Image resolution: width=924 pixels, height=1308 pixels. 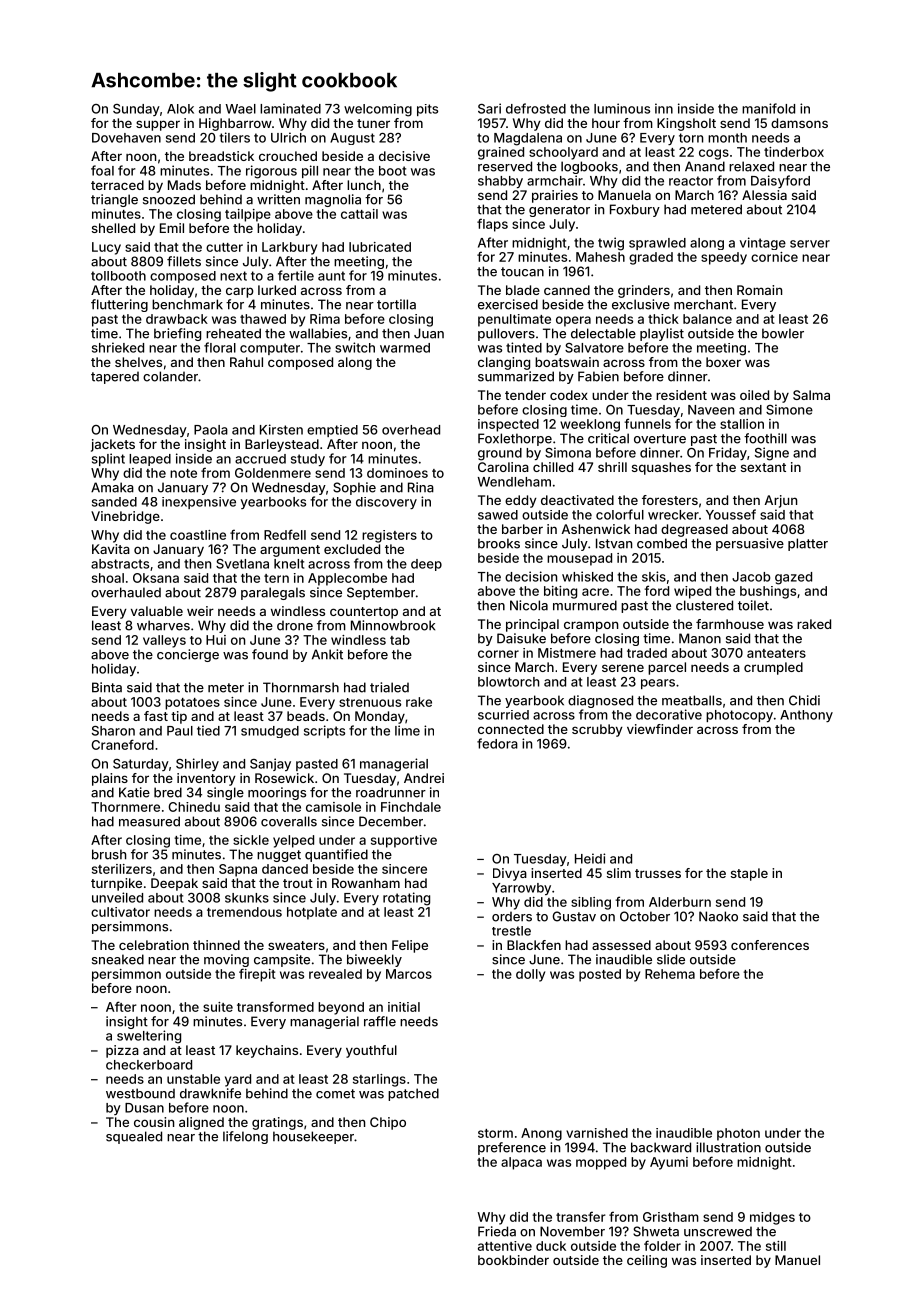 I want to click on still, so click(x=776, y=1246).
